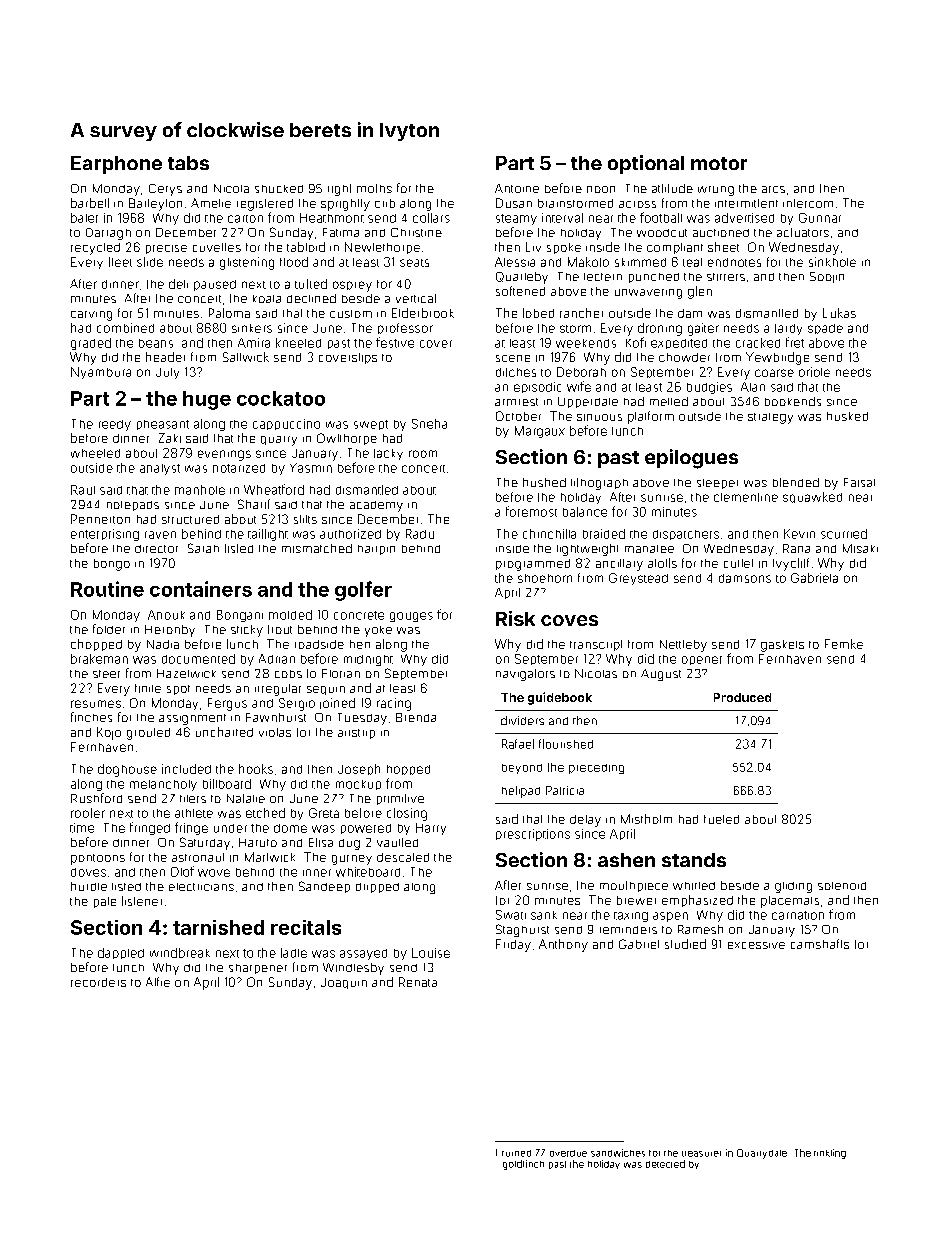 This document has width=952, height=1233. I want to click on academy, so click(376, 506).
